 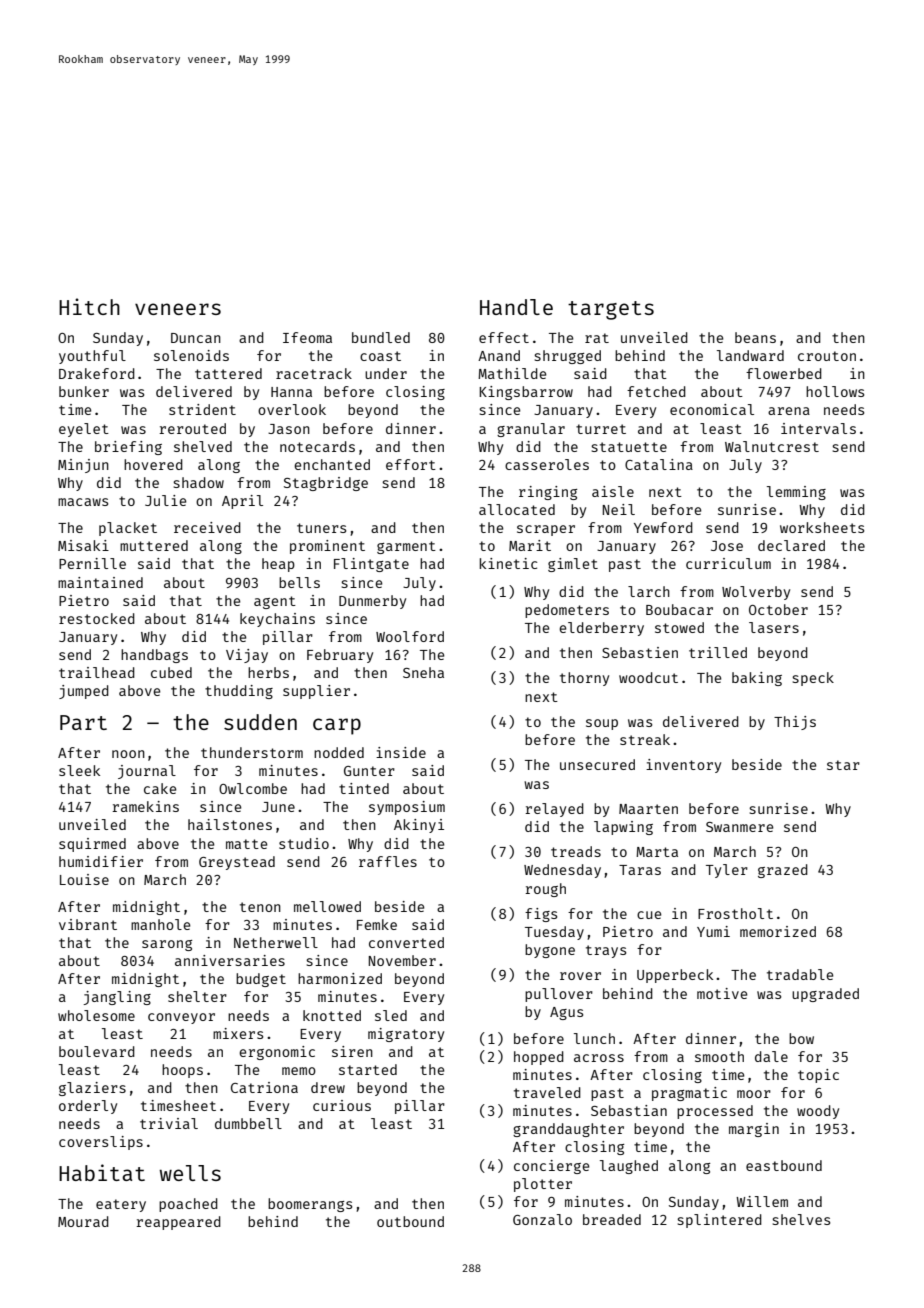 I want to click on eastbound, so click(x=784, y=1165).
